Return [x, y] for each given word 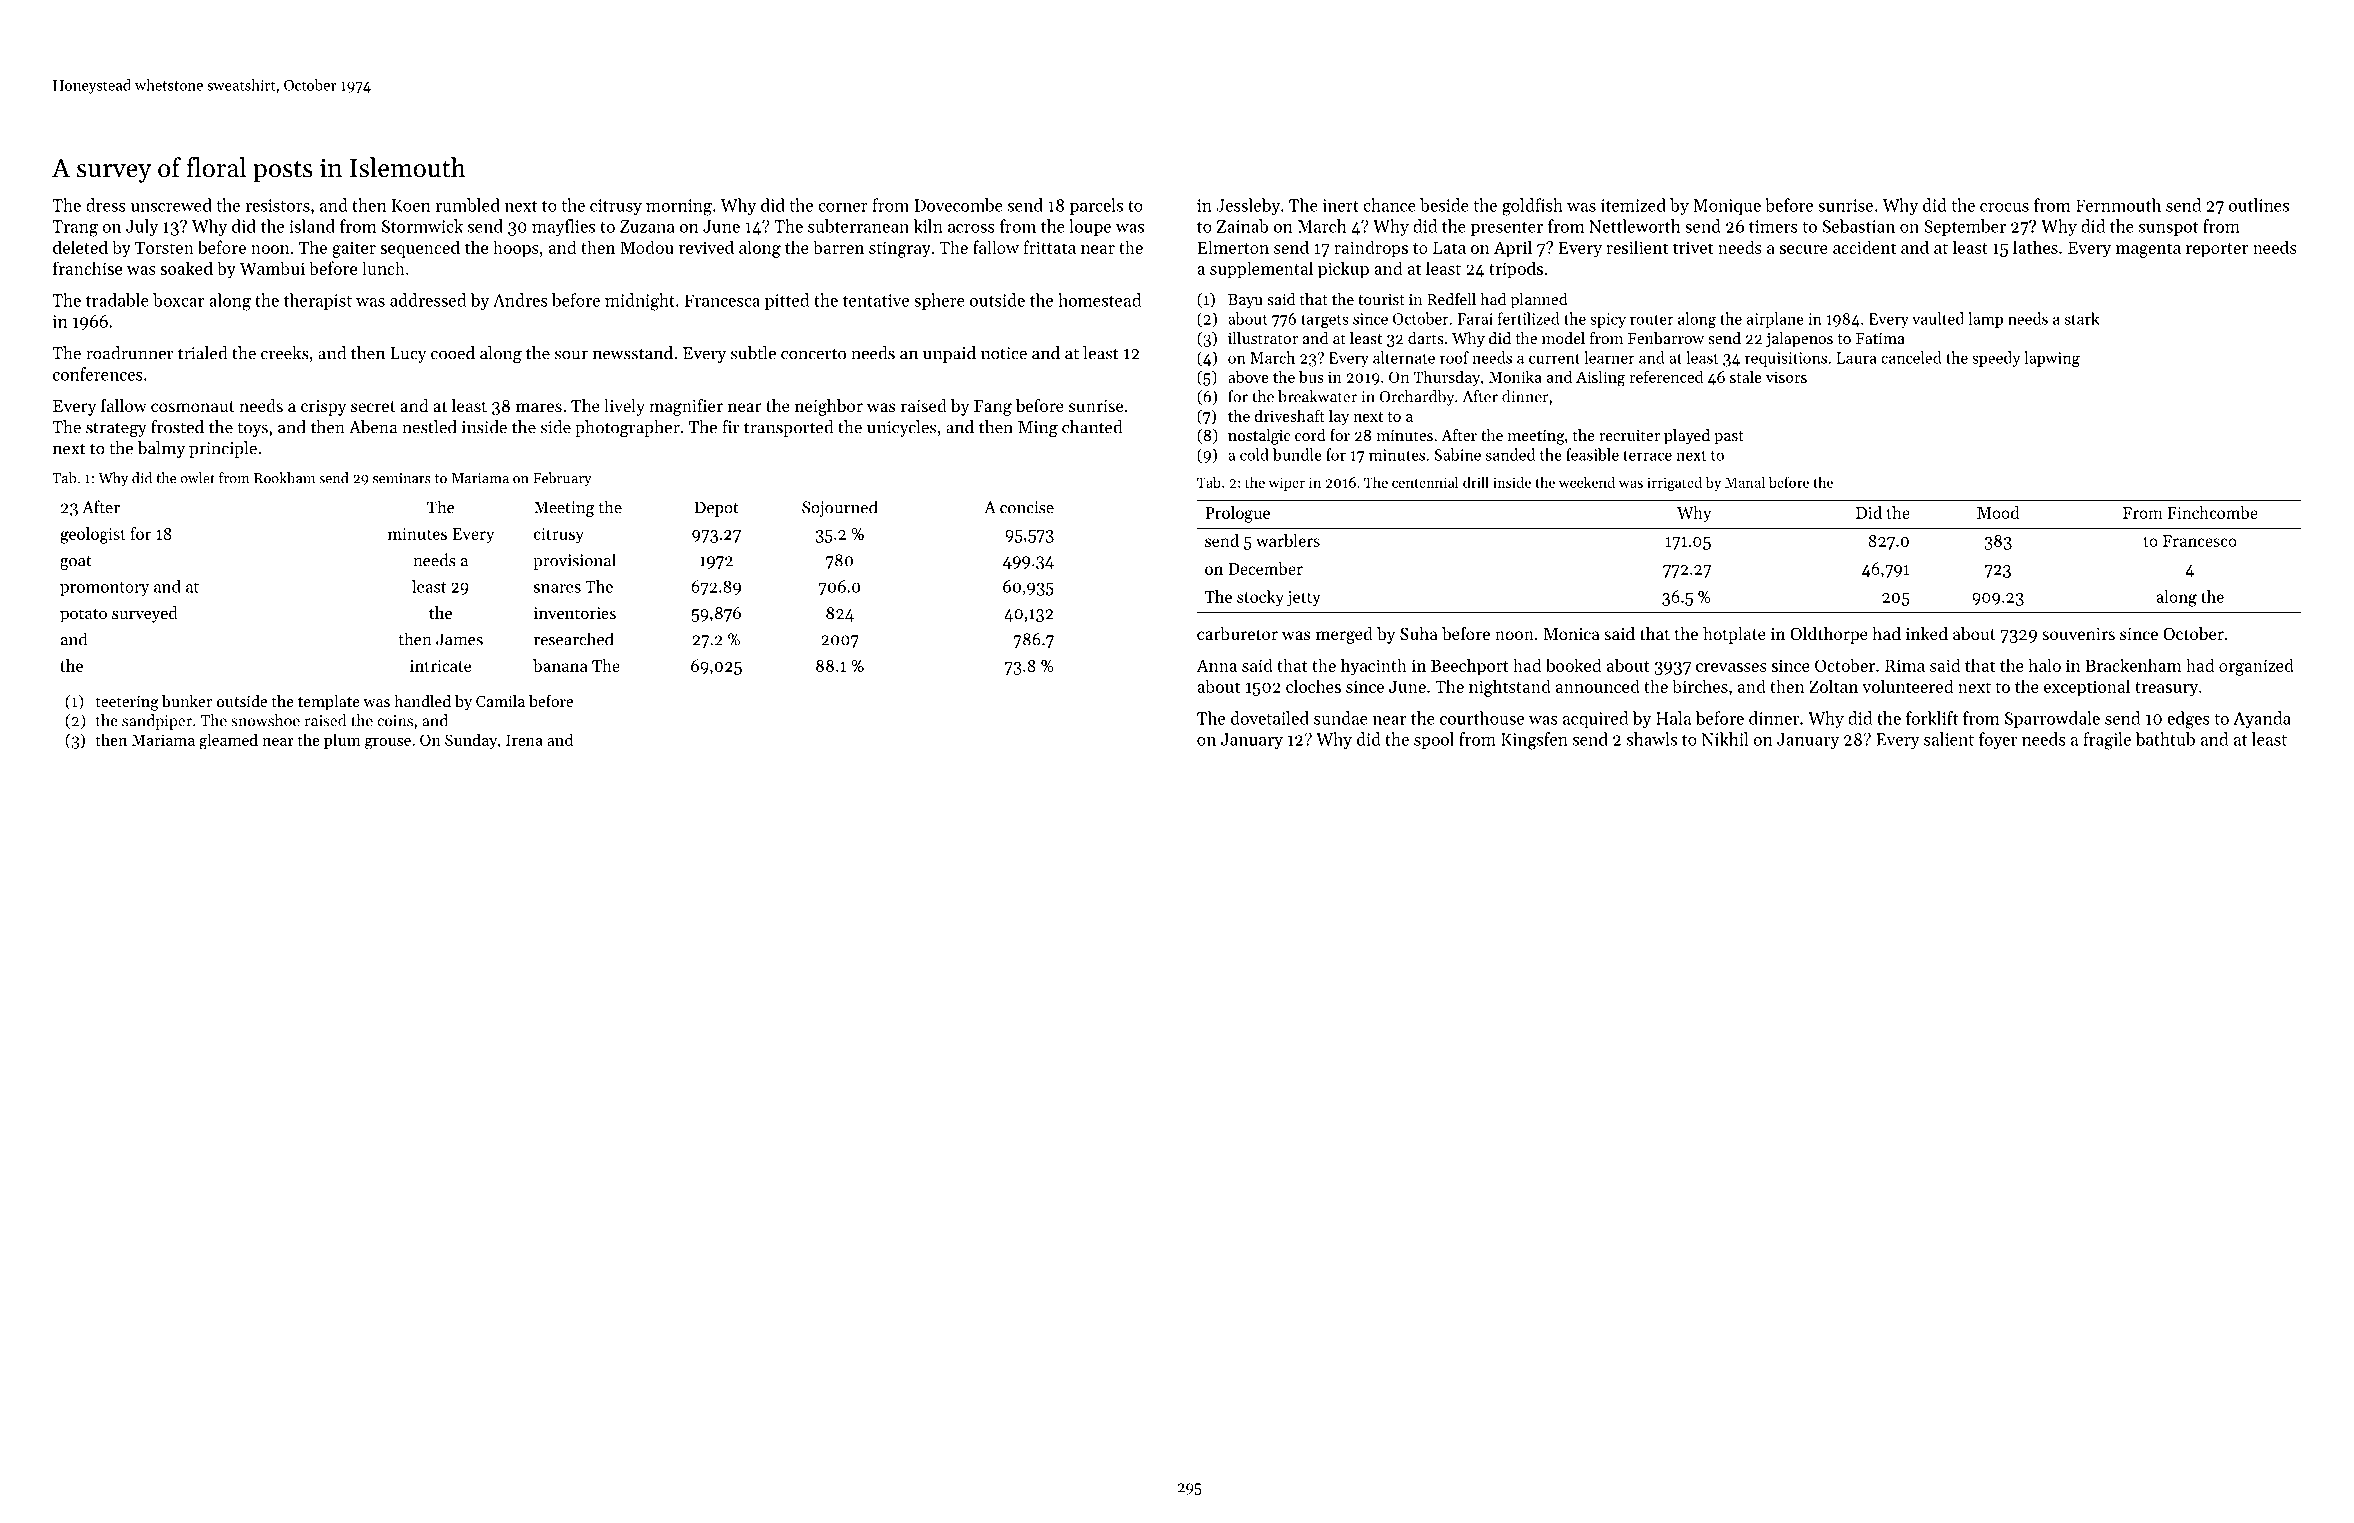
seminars [402, 478]
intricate [440, 666]
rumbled [467, 205]
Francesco [2200, 541]
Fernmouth [2118, 205]
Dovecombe [958, 205]
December [1265, 568]
